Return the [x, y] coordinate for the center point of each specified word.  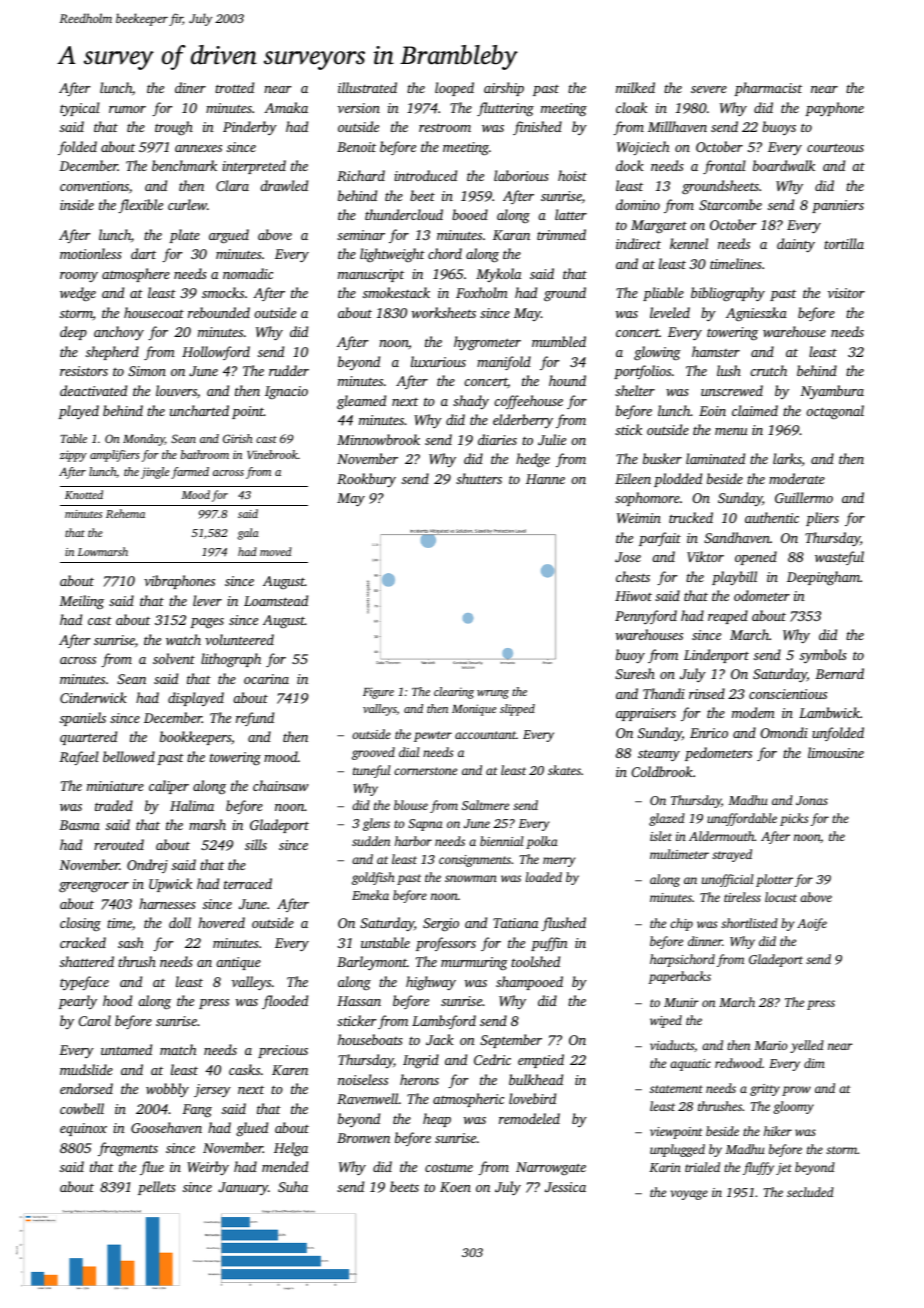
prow [796, 1091]
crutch [768, 370]
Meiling [81, 602]
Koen [455, 1187]
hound [567, 380]
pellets [157, 1188]
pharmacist [768, 89]
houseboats [370, 1039]
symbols [823, 656]
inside [77, 204]
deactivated [93, 390]
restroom [445, 127]
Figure [378, 693]
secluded [810, 1192]
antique [238, 963]
